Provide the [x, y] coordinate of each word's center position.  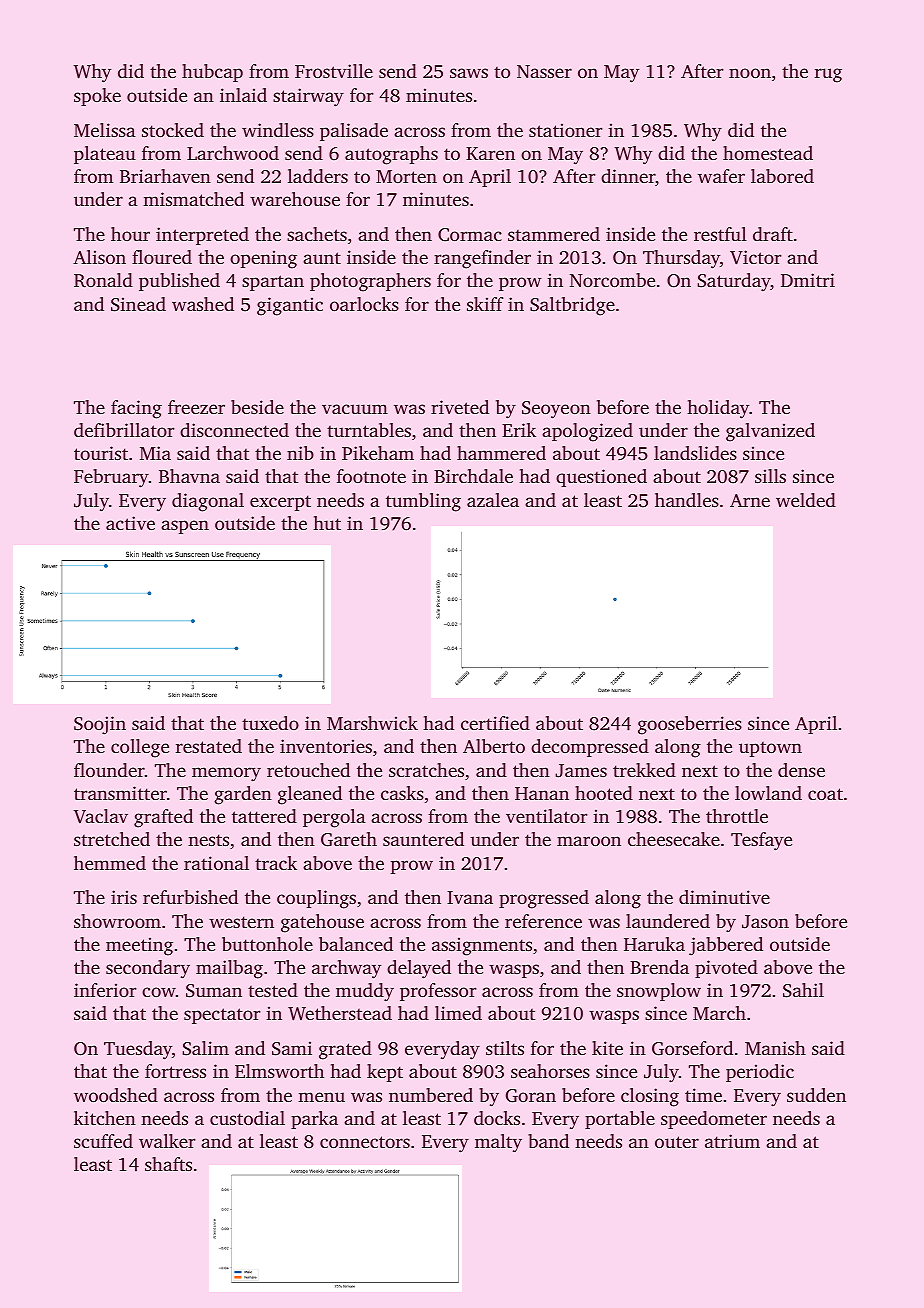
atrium [732, 1141]
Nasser [544, 71]
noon [750, 73]
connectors [365, 1142]
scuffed [103, 1141]
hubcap [212, 73]
